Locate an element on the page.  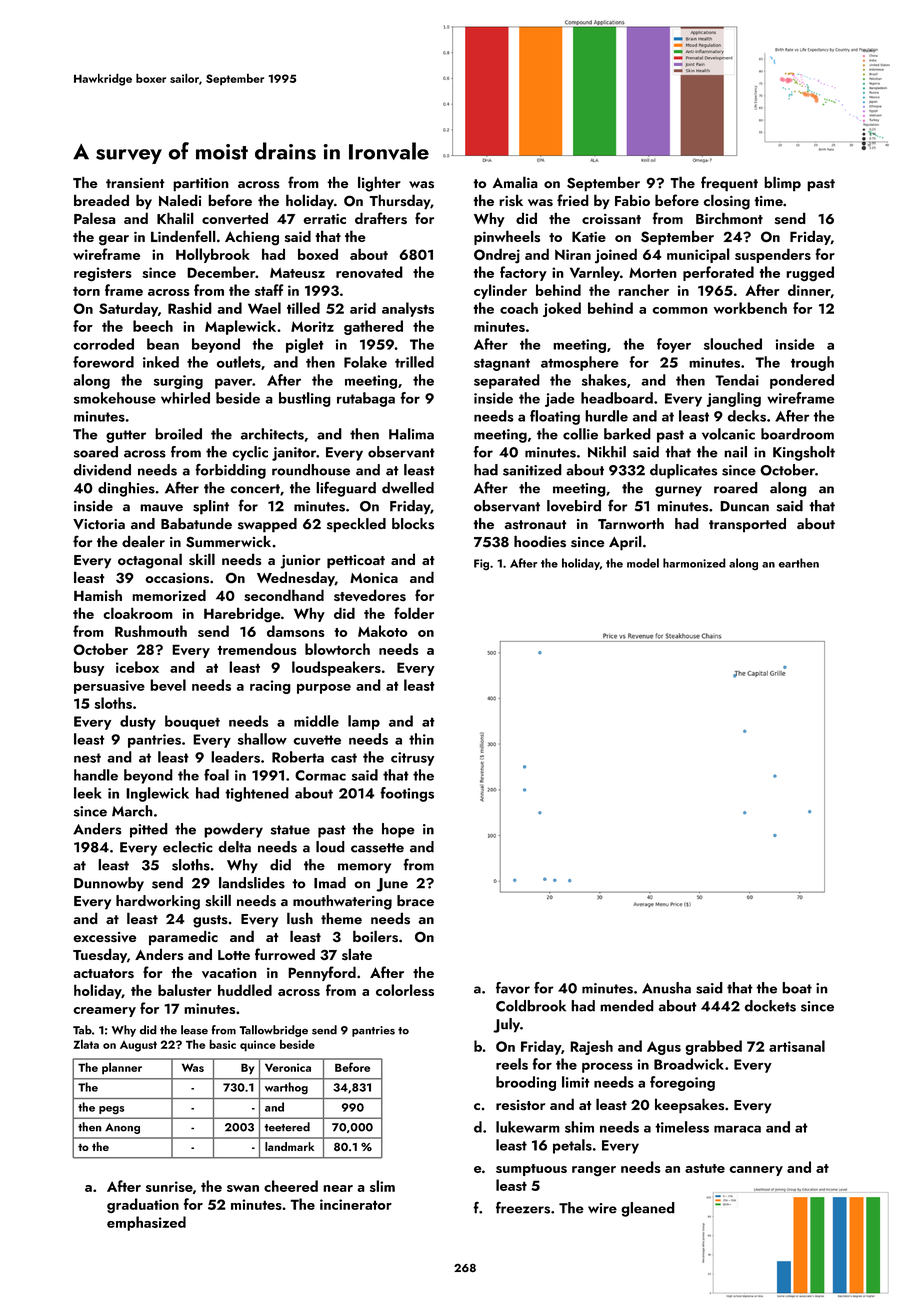
folder is located at coordinates (414, 613).
